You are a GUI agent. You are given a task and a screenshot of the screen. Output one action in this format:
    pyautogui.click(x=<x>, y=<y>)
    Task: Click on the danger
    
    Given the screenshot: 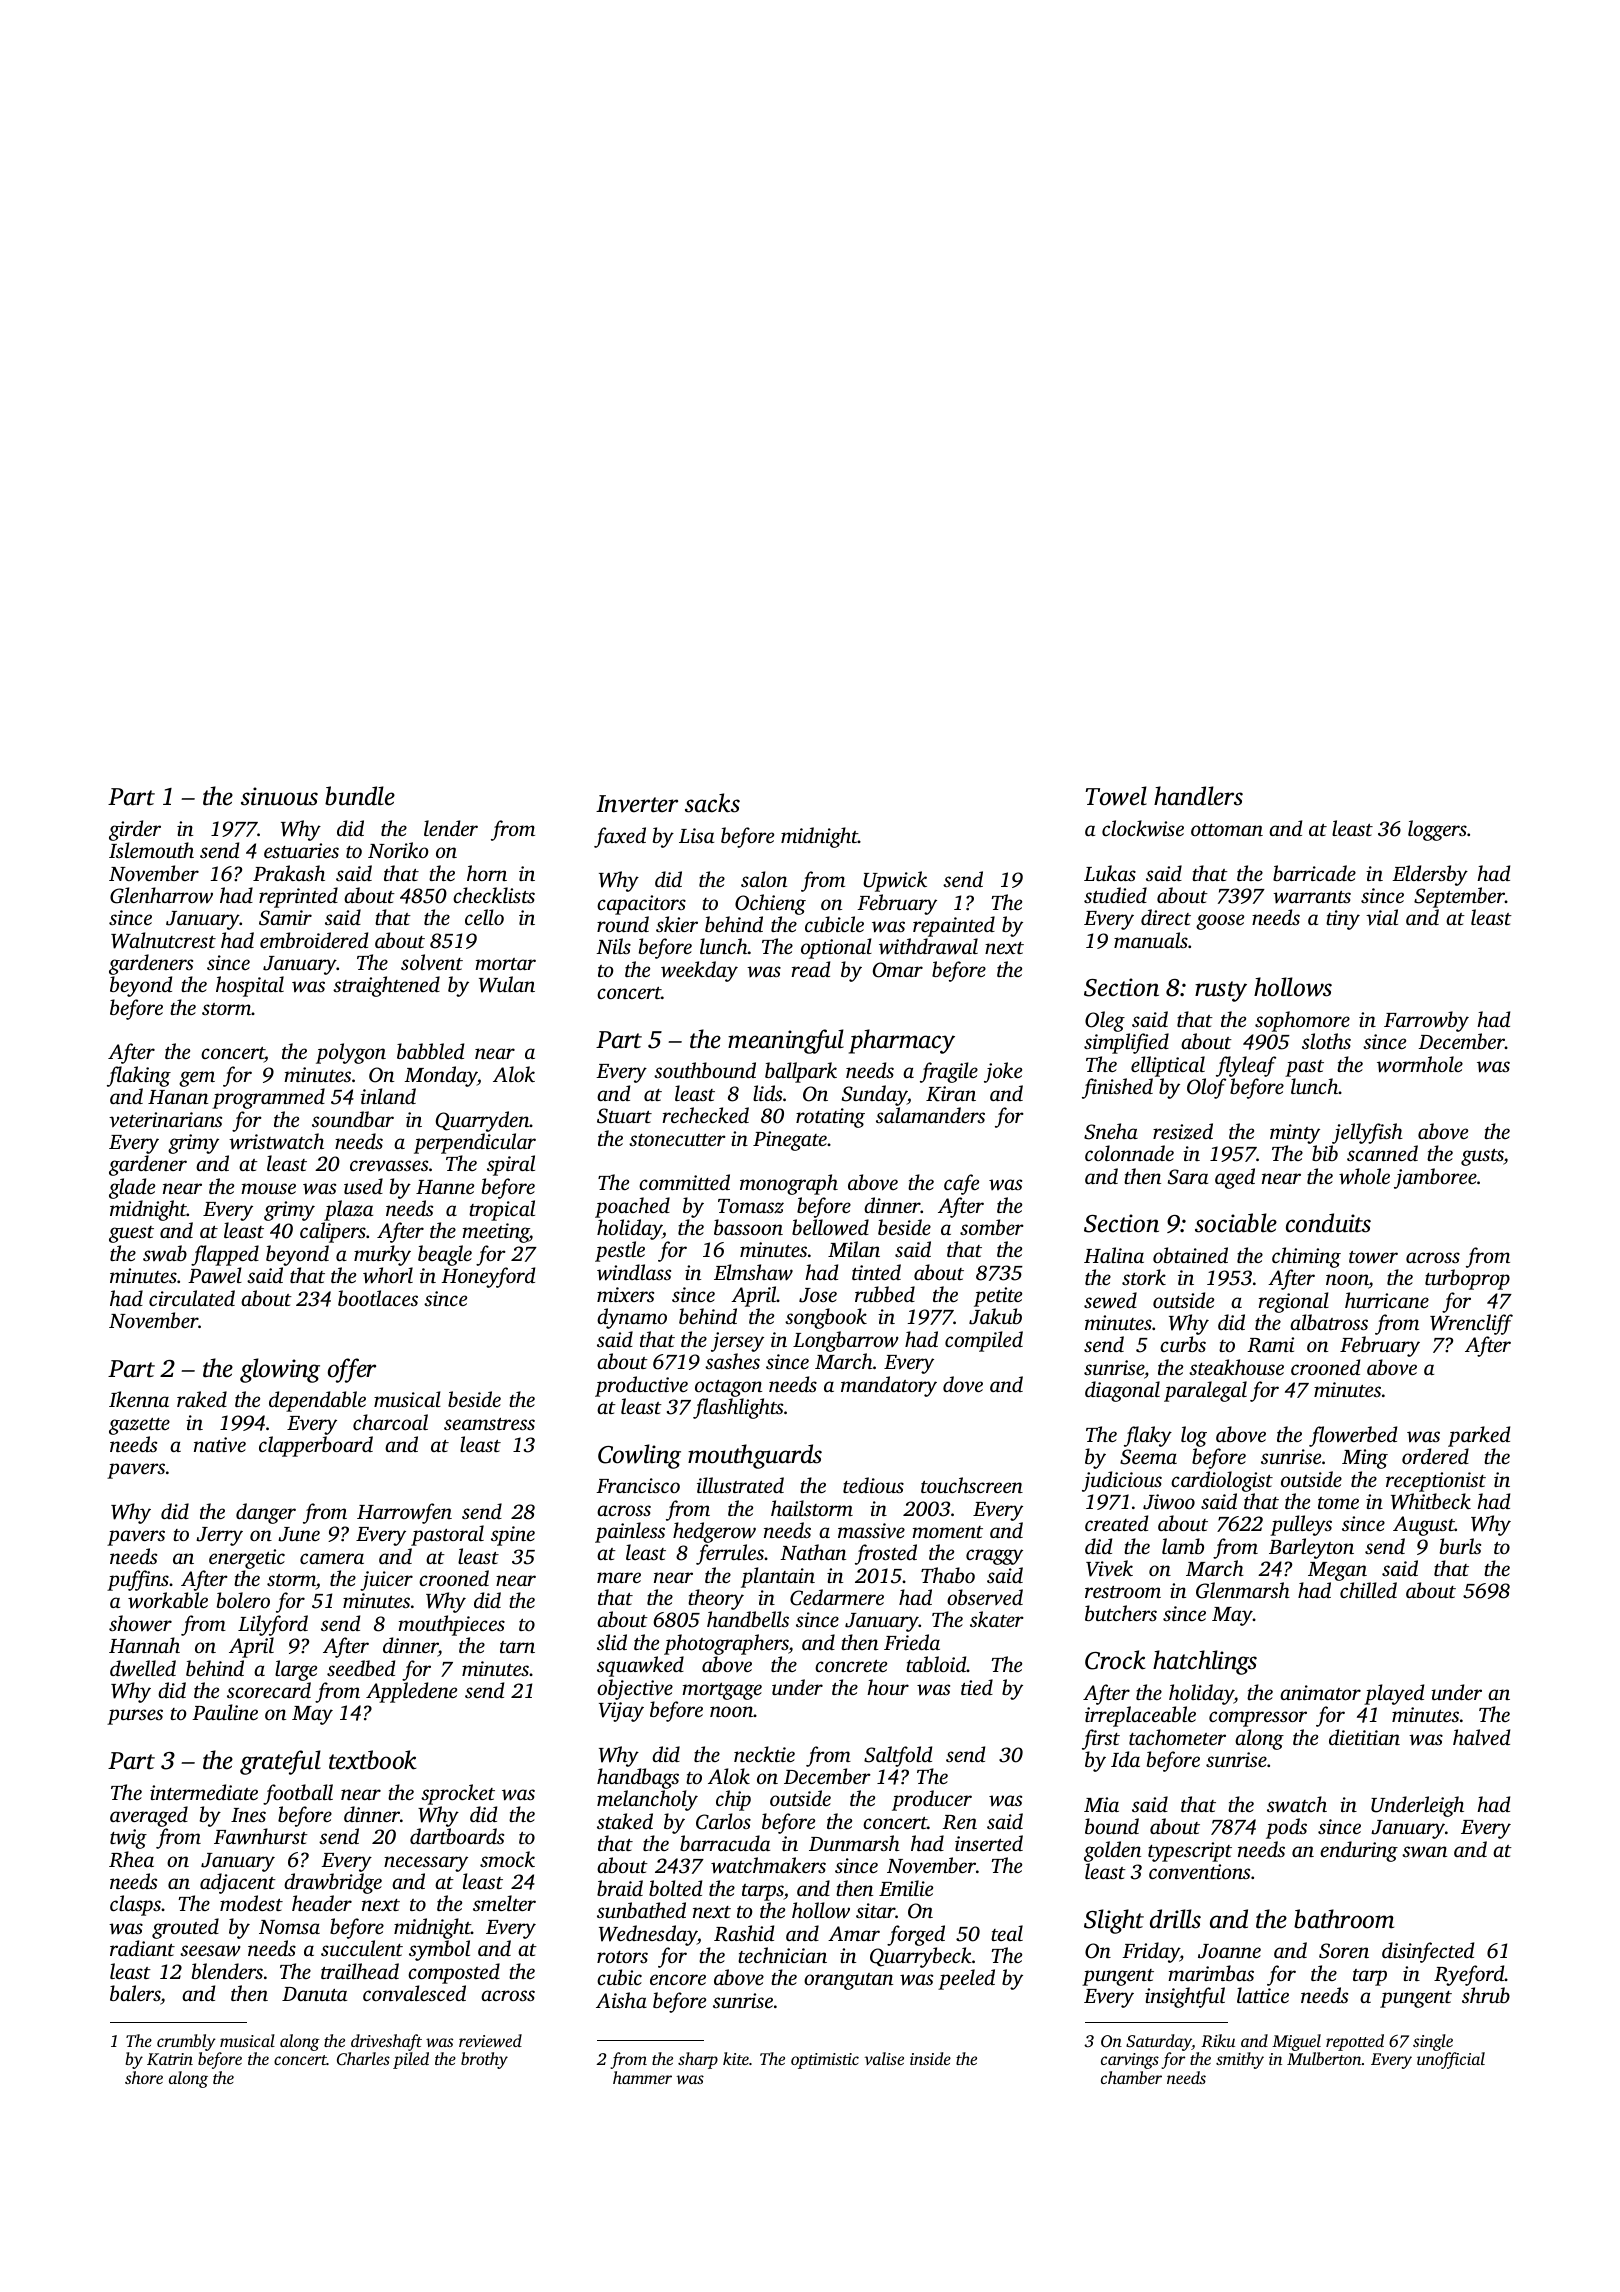 What is the action you would take?
    pyautogui.click(x=266, y=1513)
